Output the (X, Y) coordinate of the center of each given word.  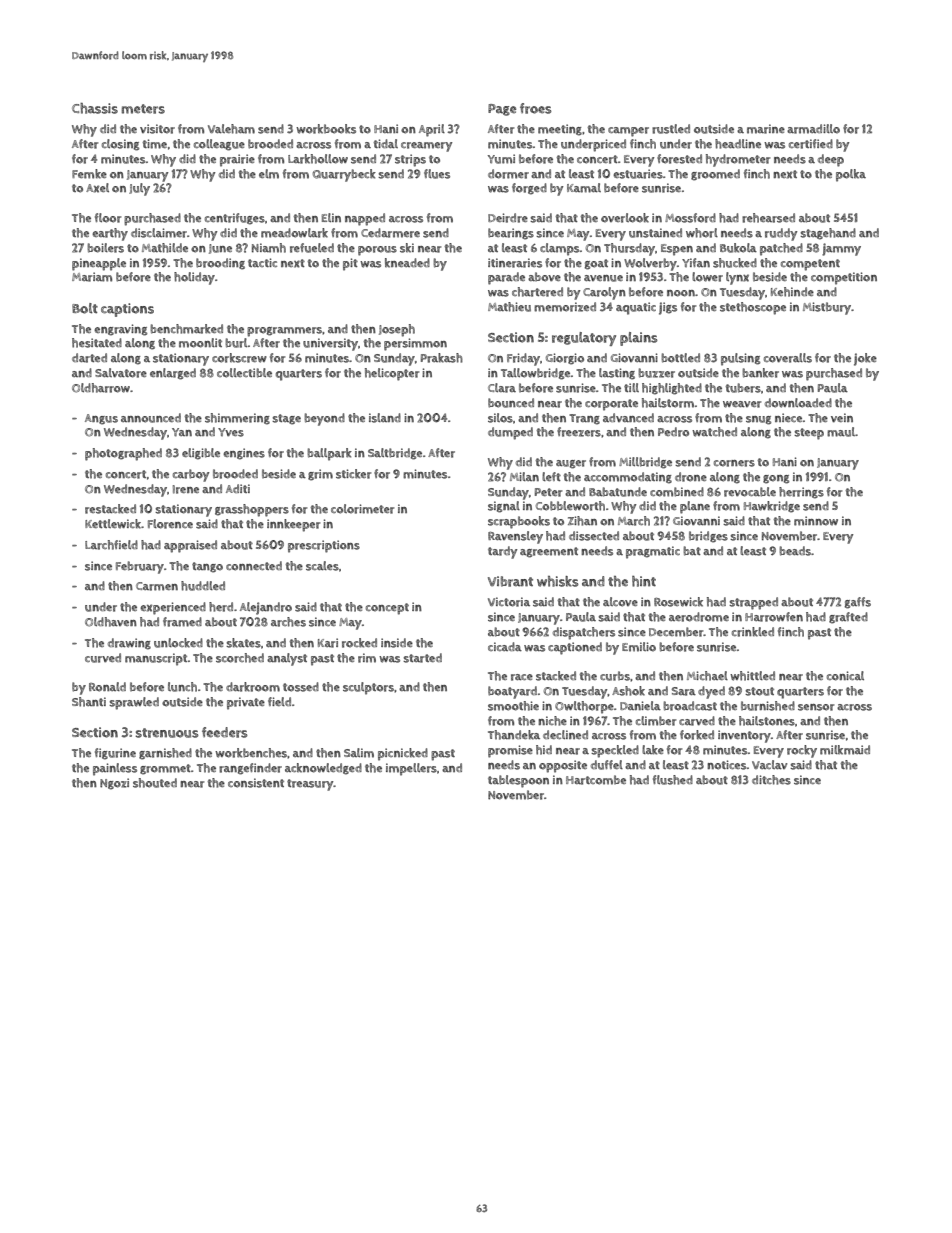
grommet (165, 769)
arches (288, 622)
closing (120, 145)
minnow (816, 521)
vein (842, 417)
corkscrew (239, 358)
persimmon (415, 344)
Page (502, 110)
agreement (549, 552)
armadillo (813, 129)
